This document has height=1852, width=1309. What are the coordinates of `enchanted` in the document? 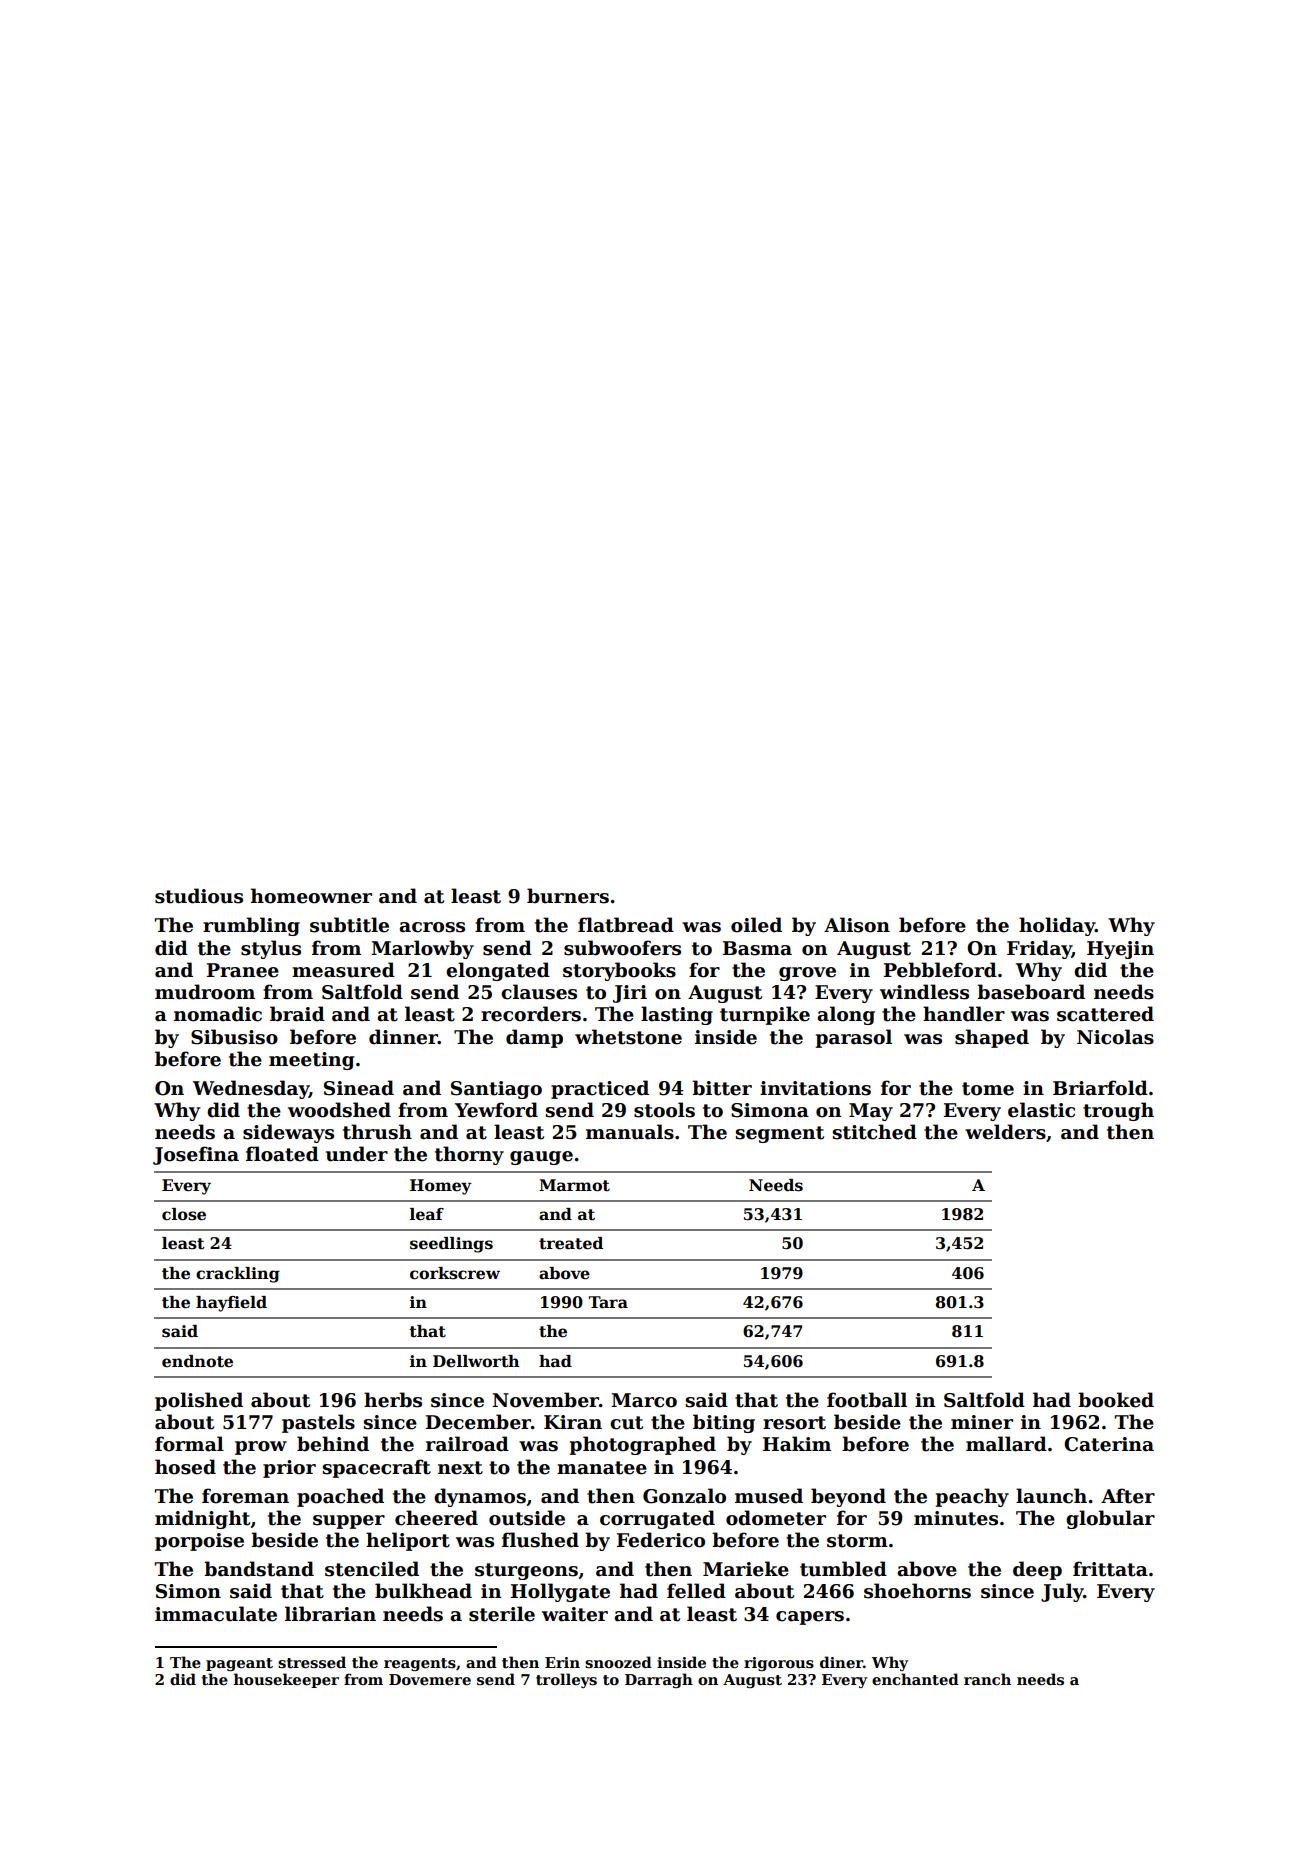 It's located at (915, 1679).
